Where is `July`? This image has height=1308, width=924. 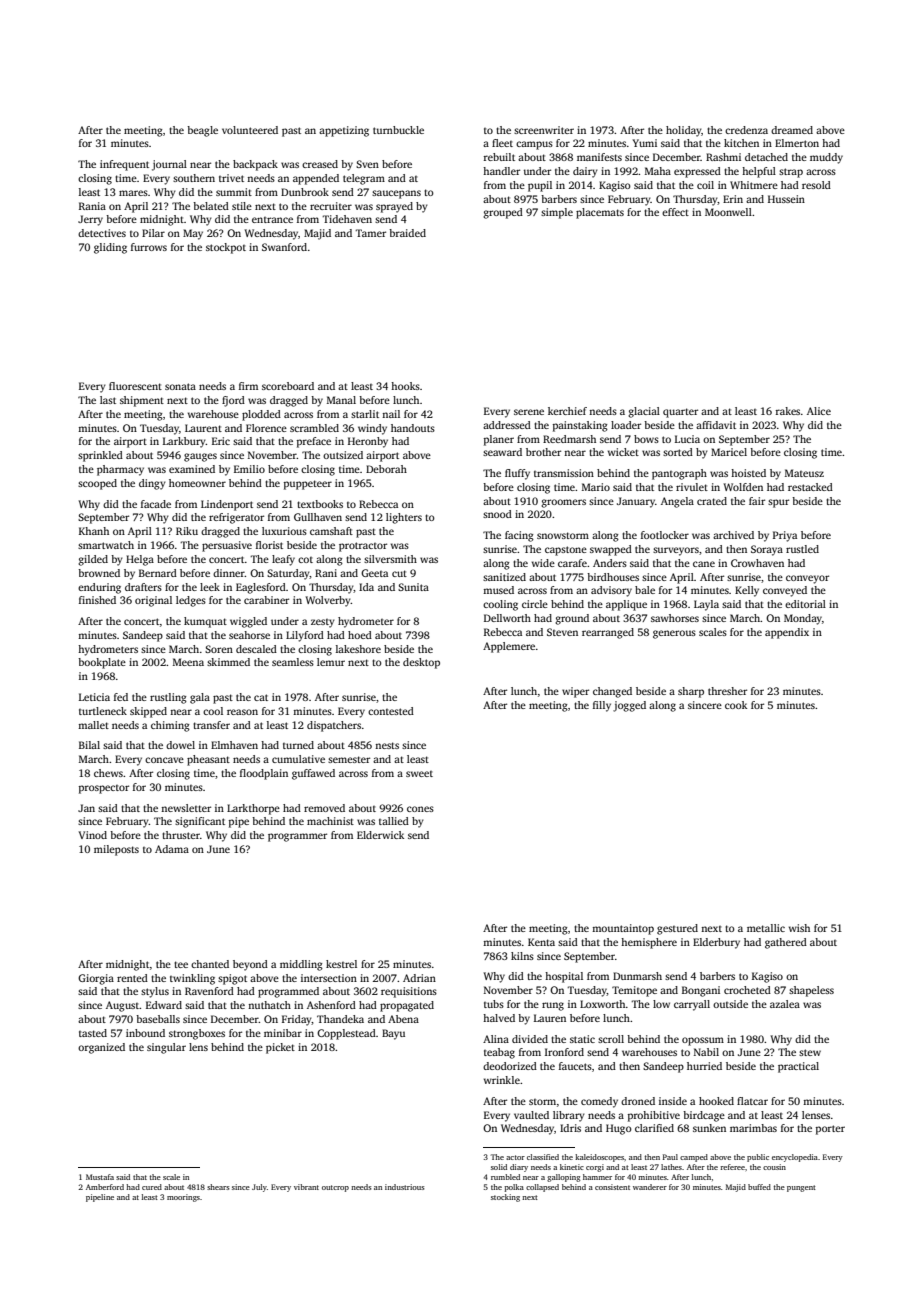
July is located at coordinates (259, 1188).
